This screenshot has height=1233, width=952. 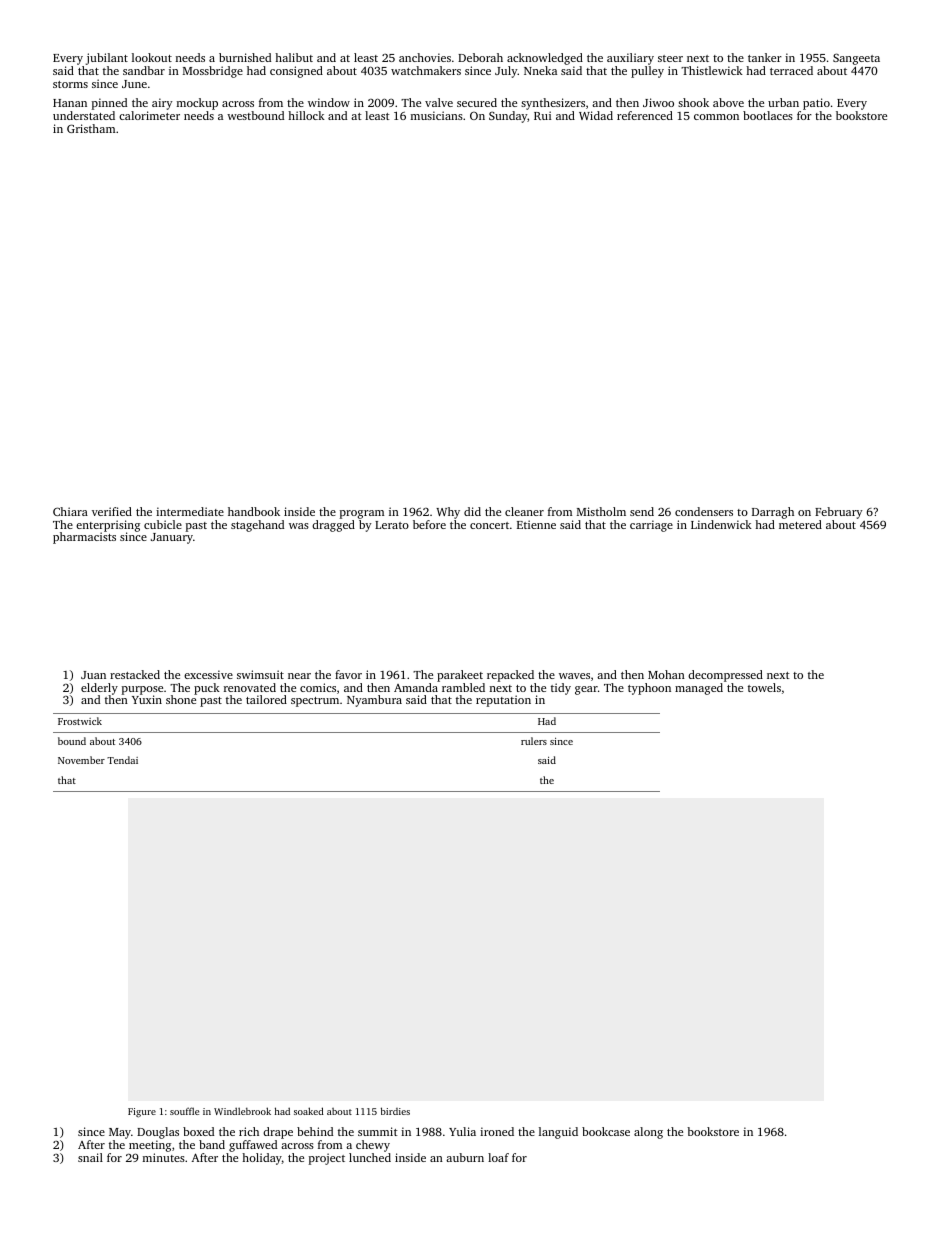 What do you see at coordinates (574, 676) in the screenshot?
I see `waves` at bounding box center [574, 676].
